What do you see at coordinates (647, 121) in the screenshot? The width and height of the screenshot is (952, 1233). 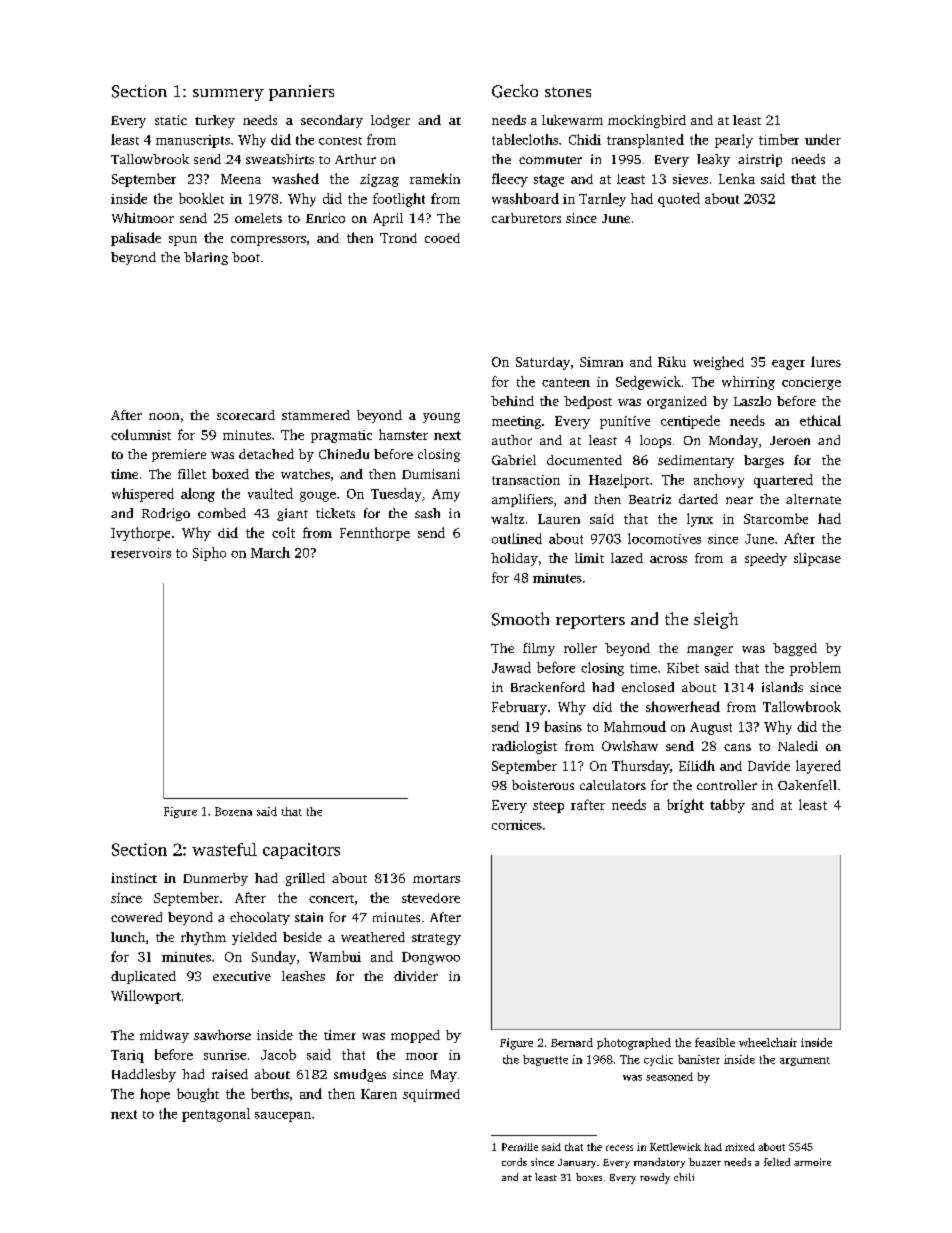 I see `mockingbird` at bounding box center [647, 121].
